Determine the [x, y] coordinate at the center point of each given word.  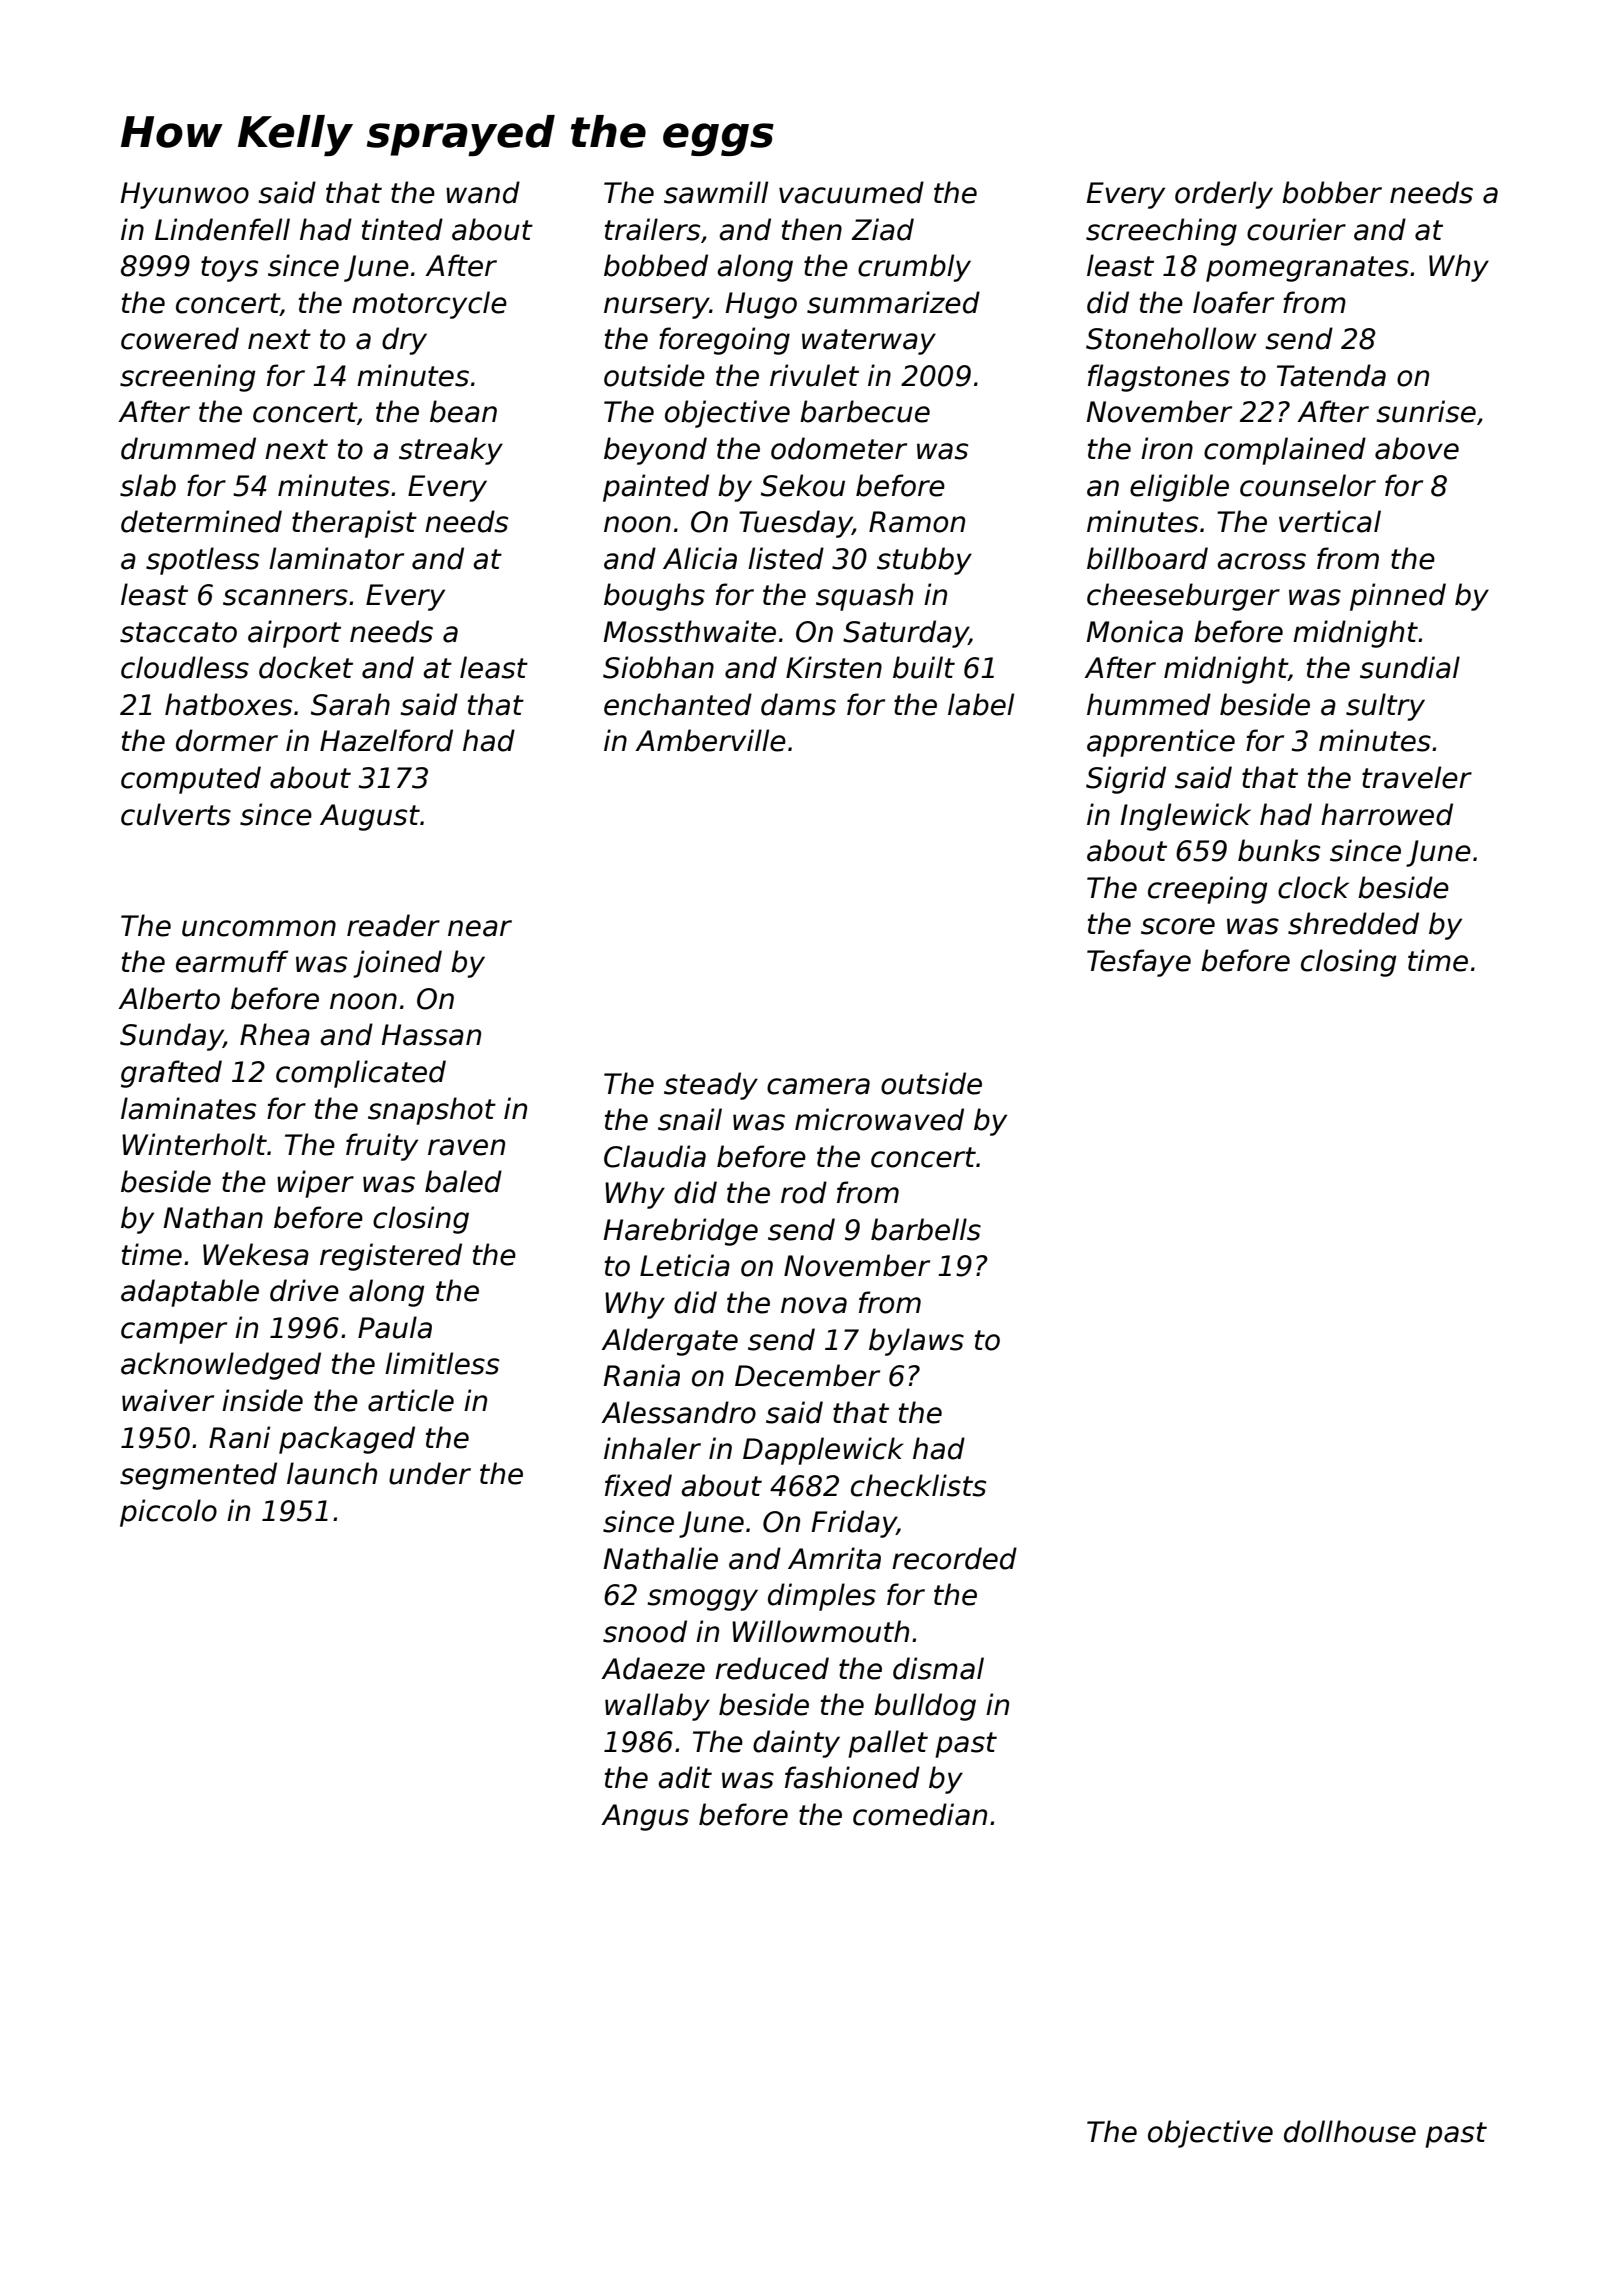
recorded [954, 1558]
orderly [1224, 195]
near [480, 928]
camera [818, 1086]
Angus [645, 1817]
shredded [1353, 923]
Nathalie [660, 1558]
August [370, 817]
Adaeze [653, 1668]
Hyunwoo [184, 195]
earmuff [232, 961]
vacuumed [851, 192]
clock [1313, 887]
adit [685, 1777]
